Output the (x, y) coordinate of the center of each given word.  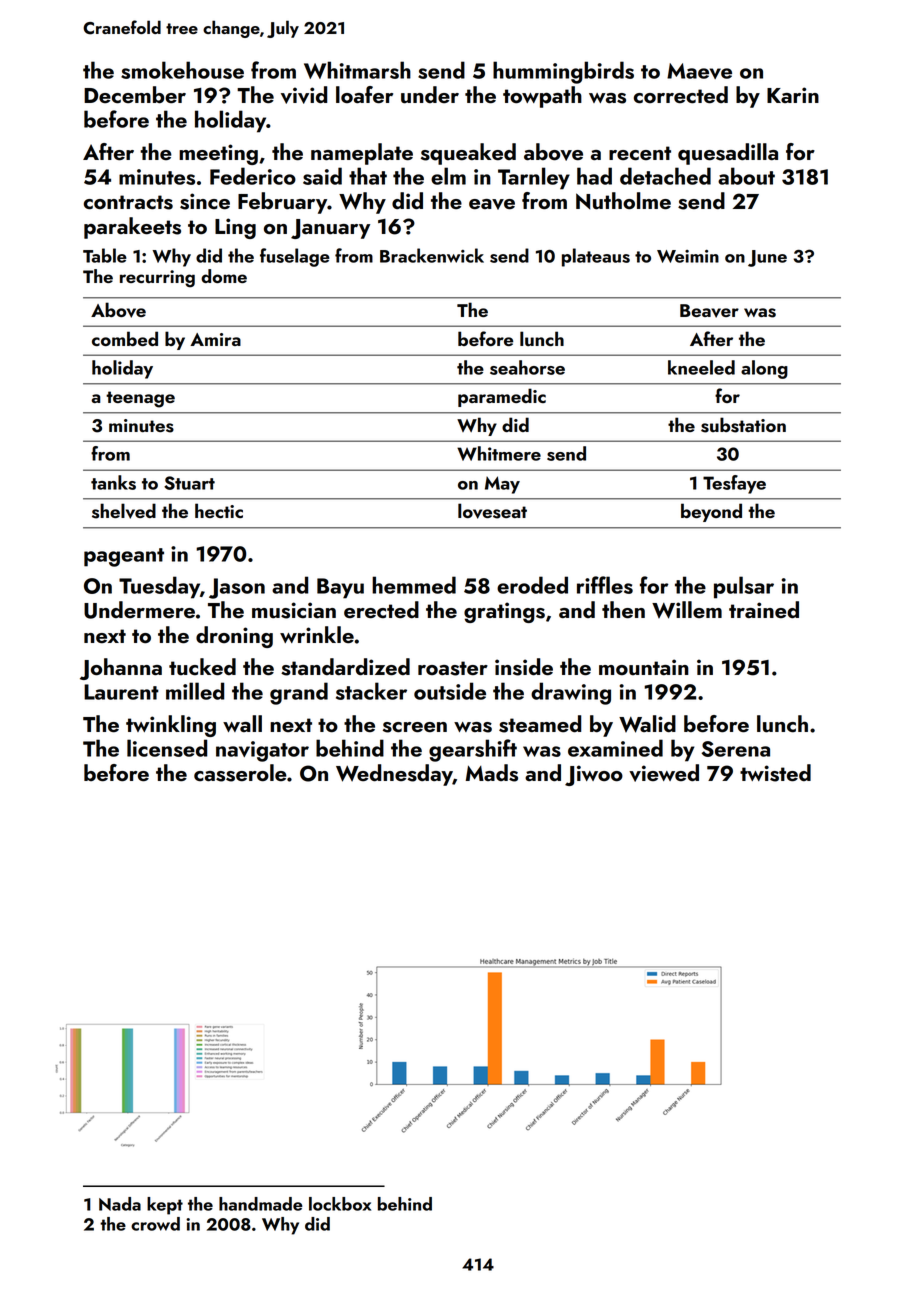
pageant (124, 557)
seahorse (527, 367)
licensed (167, 748)
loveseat (492, 511)
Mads (492, 773)
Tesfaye (734, 484)
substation (743, 425)
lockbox (340, 1204)
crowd (155, 1224)
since (205, 201)
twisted (775, 773)
